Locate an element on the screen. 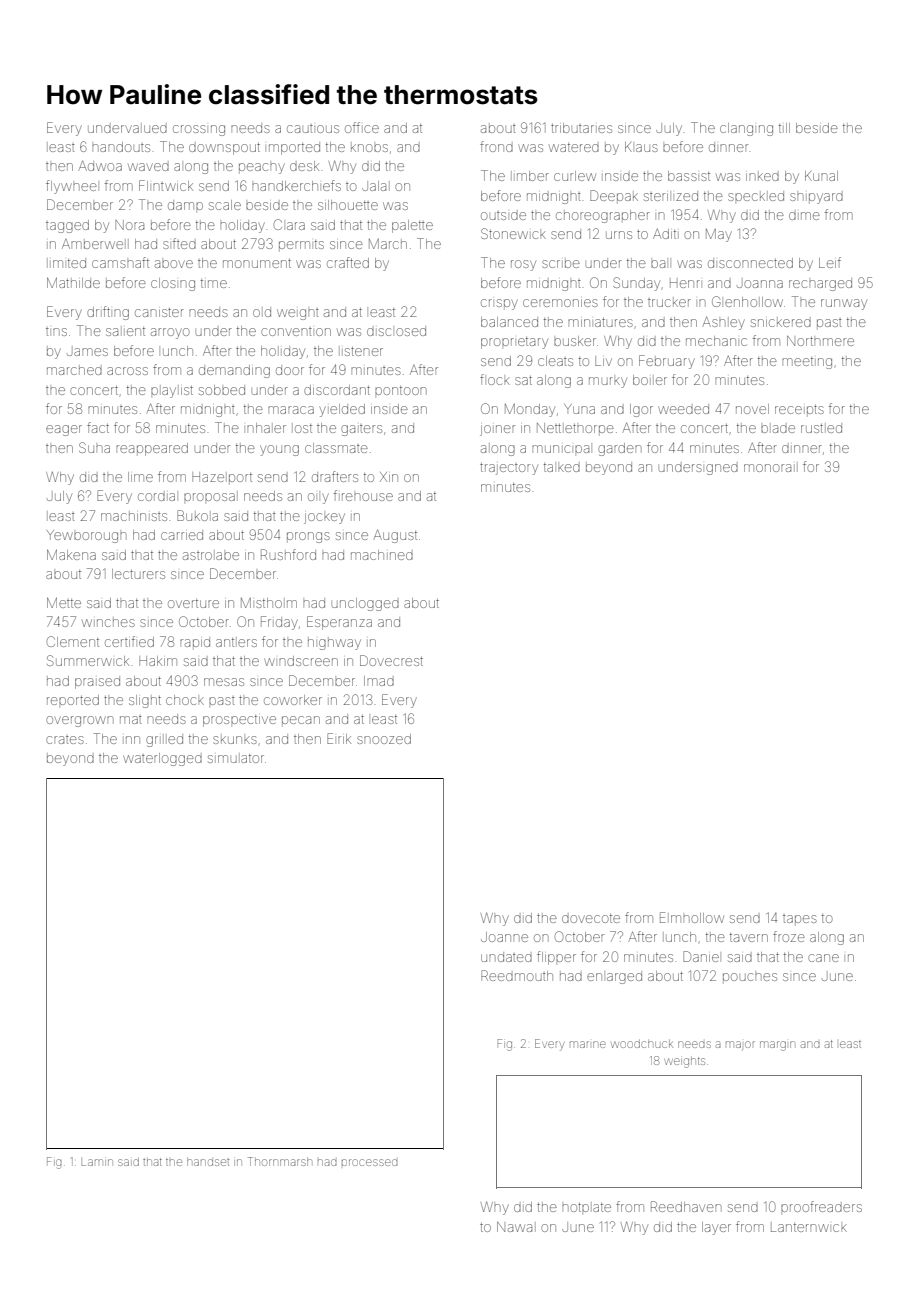 The height and width of the screenshot is (1308, 924). woodchuck is located at coordinates (642, 1044).
